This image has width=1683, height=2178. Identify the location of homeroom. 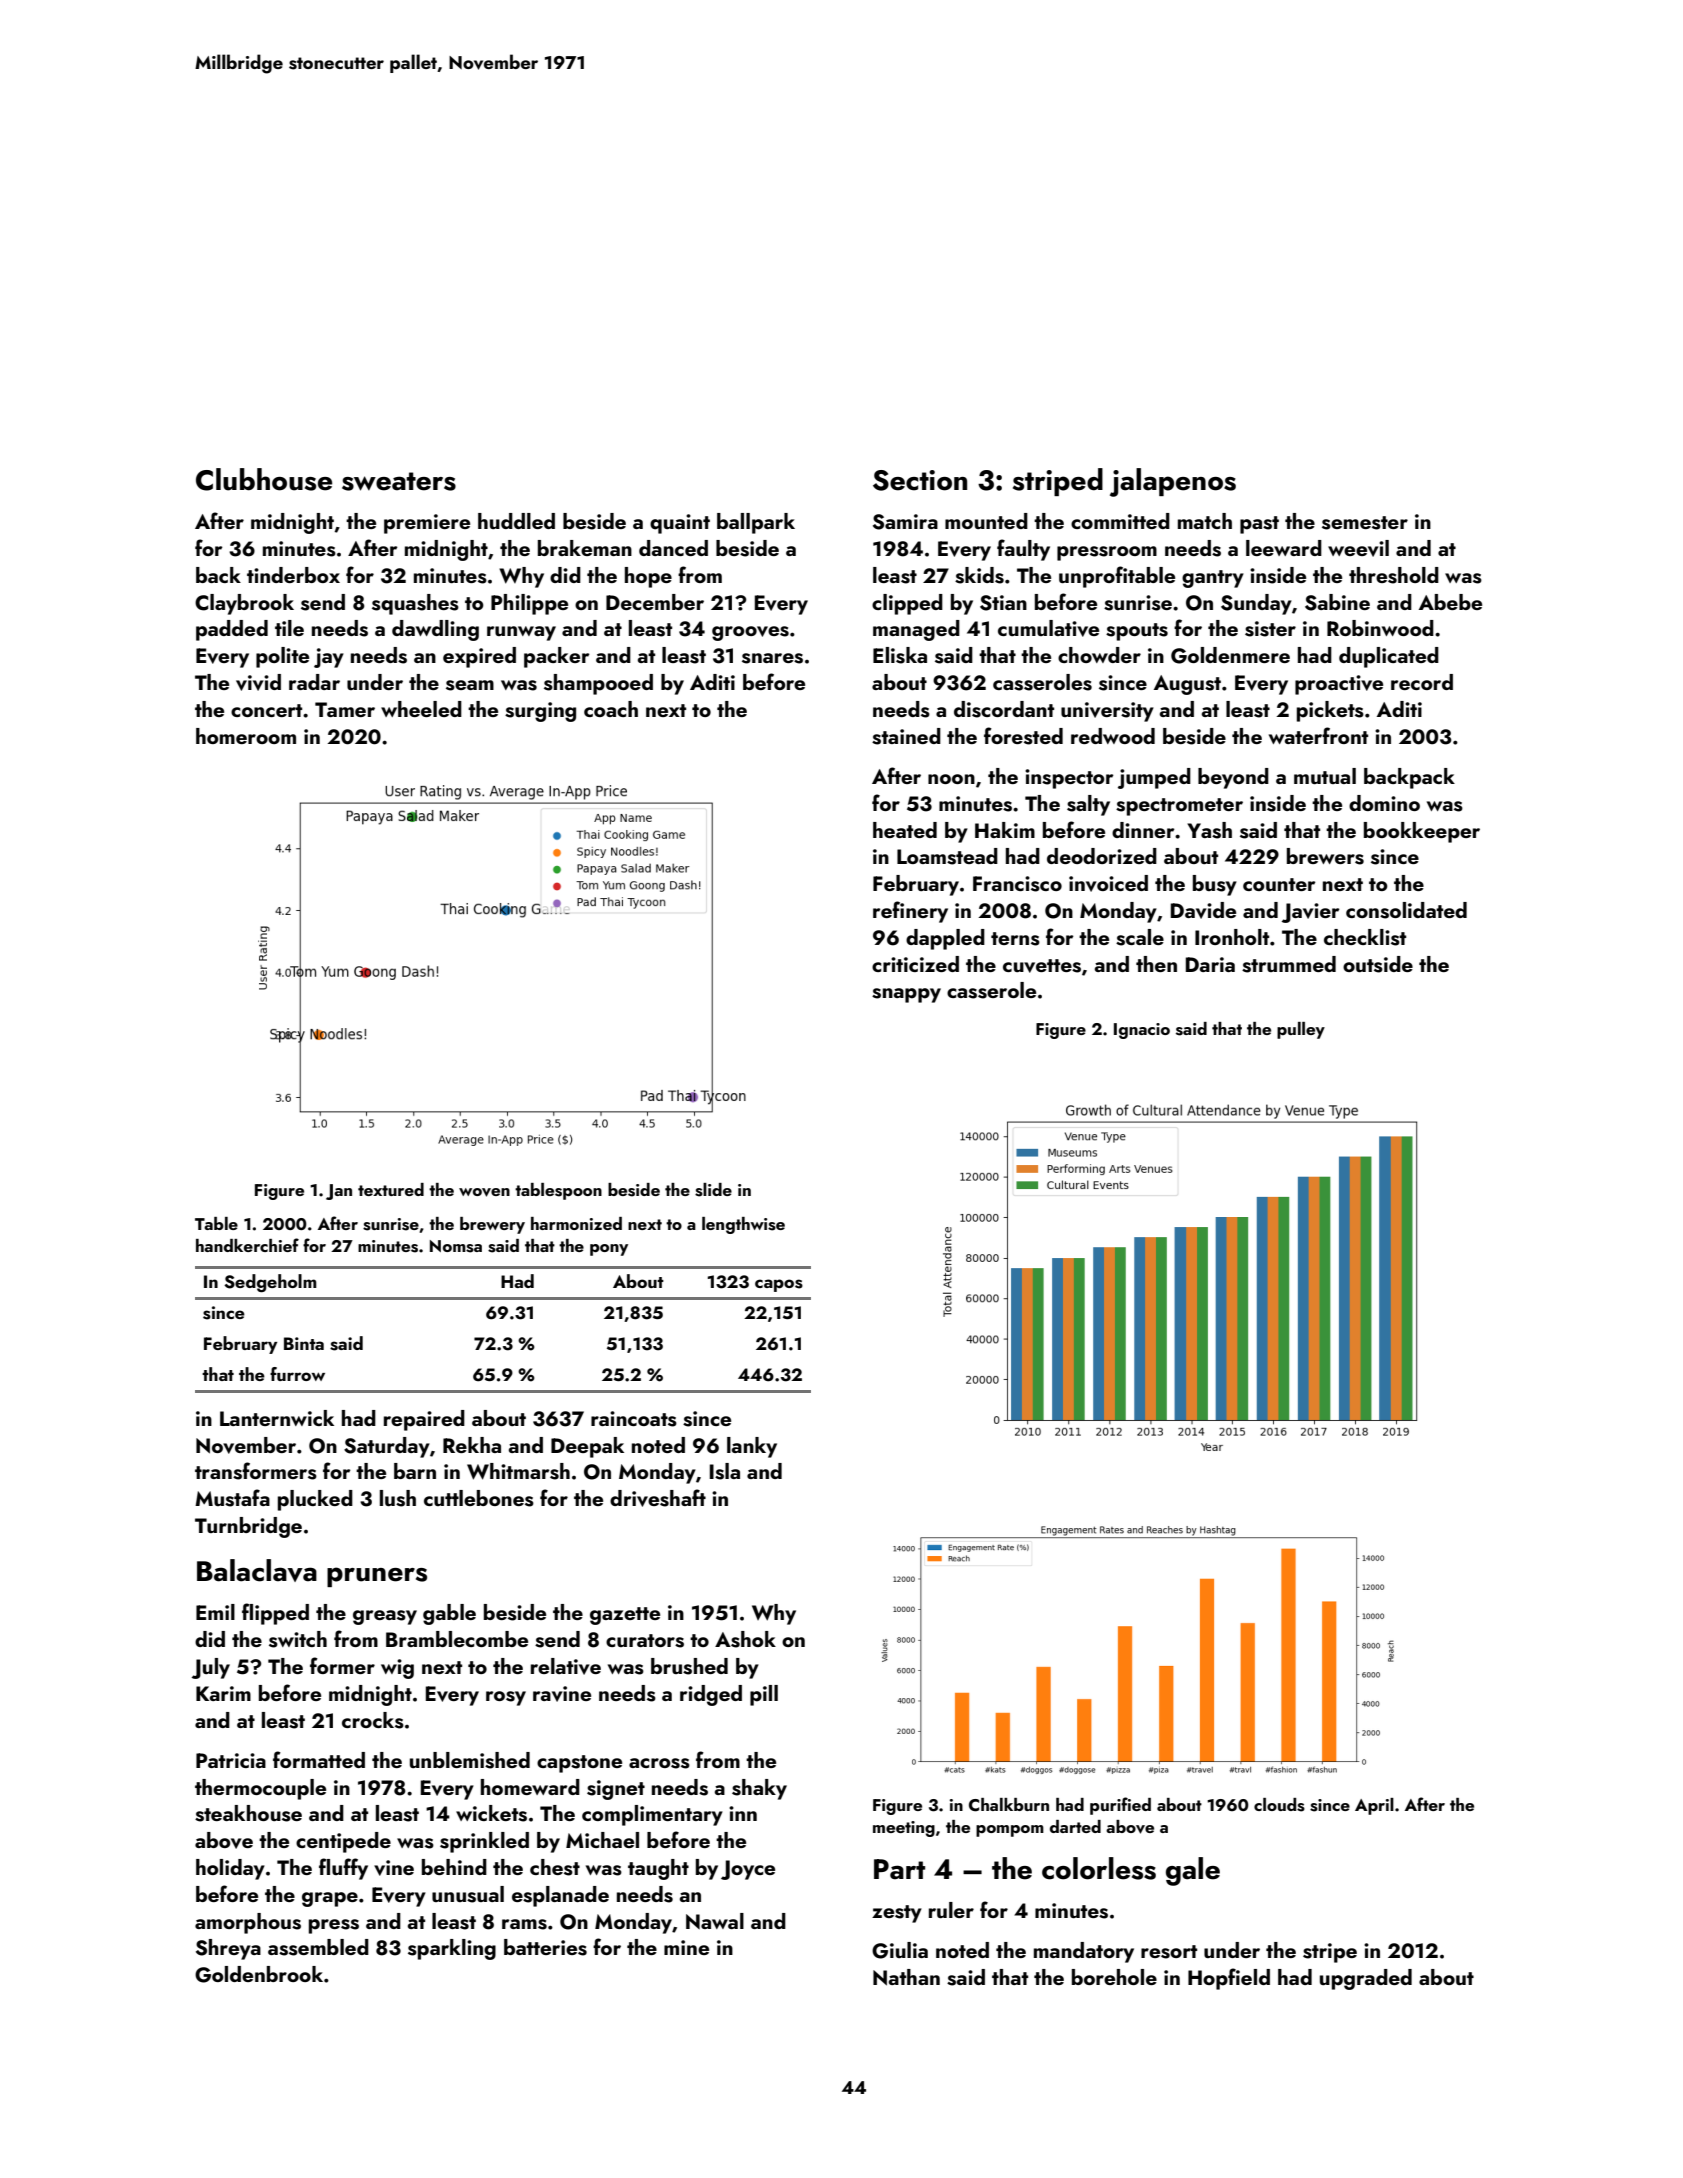
(246, 736).
